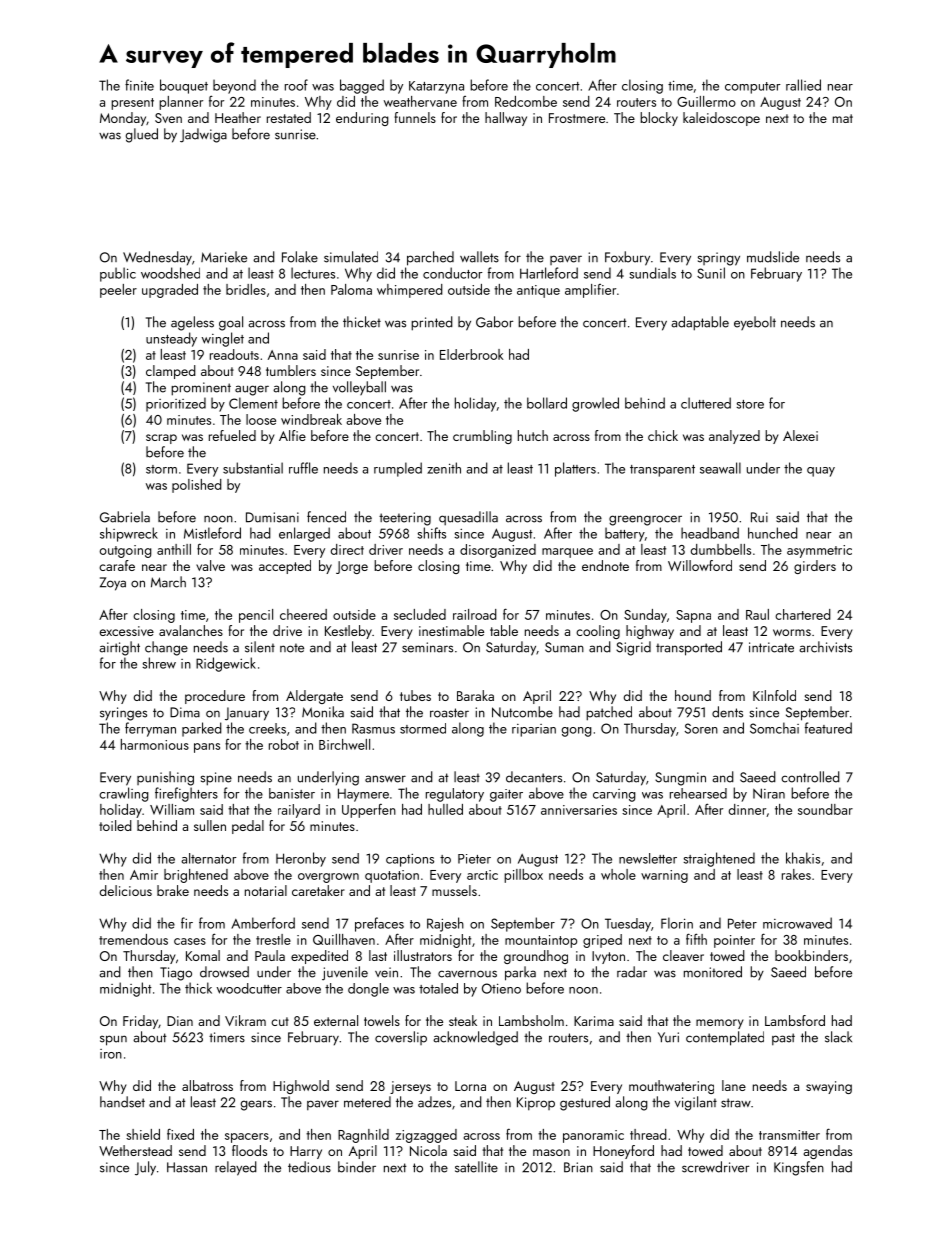 The height and width of the page is (1233, 952). Describe the element at coordinates (734, 941) in the page. I see `pointer` at that location.
